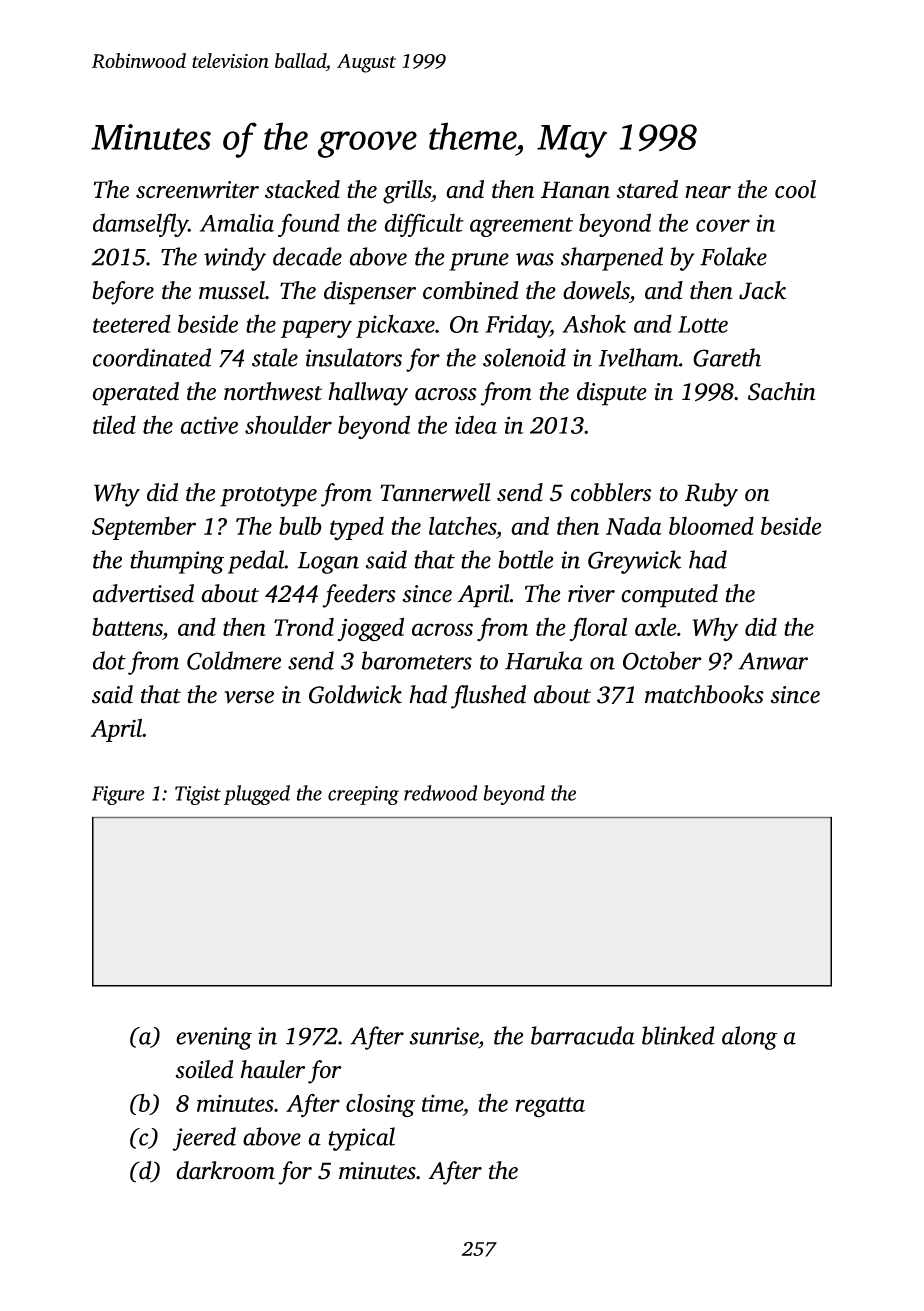 The width and height of the screenshot is (924, 1311). Describe the element at coordinates (535, 259) in the screenshot. I see `was` at that location.
